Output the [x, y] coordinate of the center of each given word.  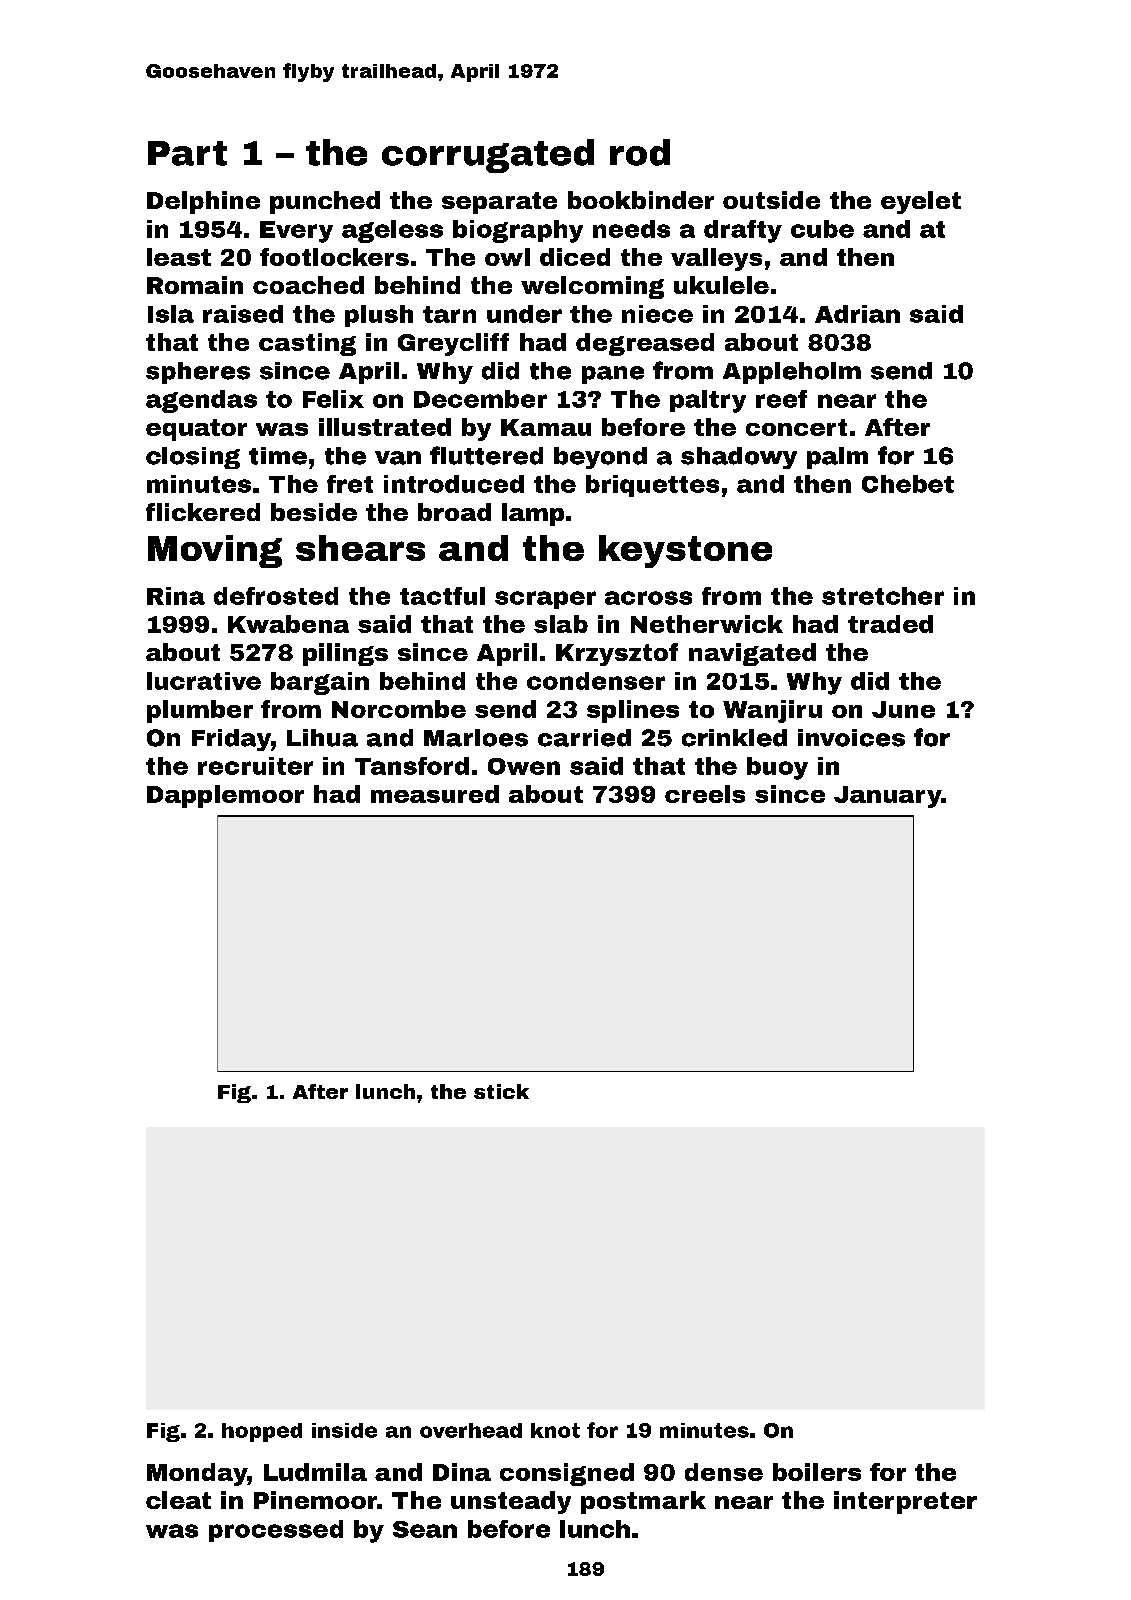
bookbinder [641, 200]
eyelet [921, 202]
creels [705, 794]
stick [501, 1091]
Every [296, 232]
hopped [262, 1432]
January [887, 797]
